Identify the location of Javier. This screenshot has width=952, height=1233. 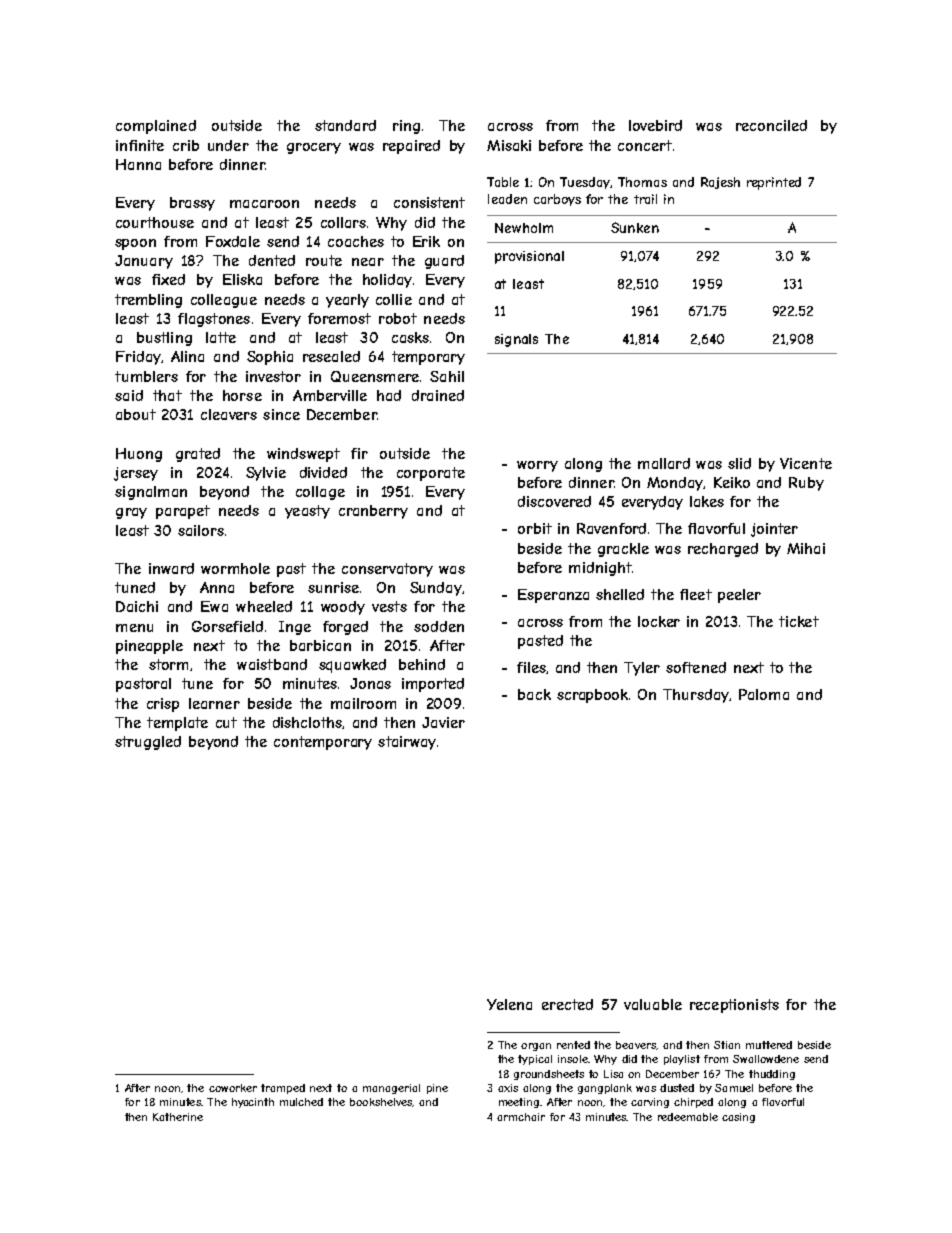
(443, 722).
